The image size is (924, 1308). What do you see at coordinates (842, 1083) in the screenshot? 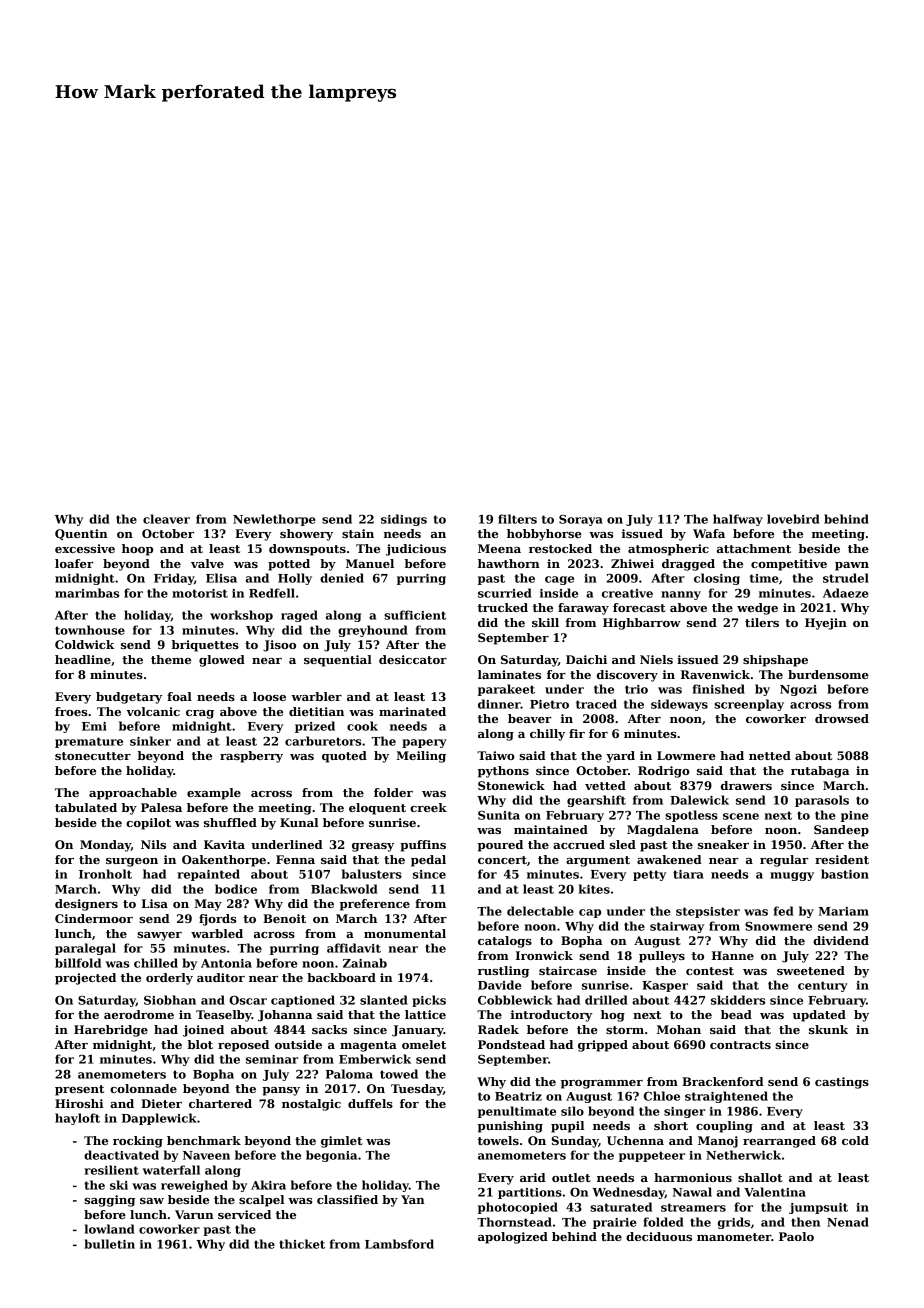
I see `castings` at bounding box center [842, 1083].
